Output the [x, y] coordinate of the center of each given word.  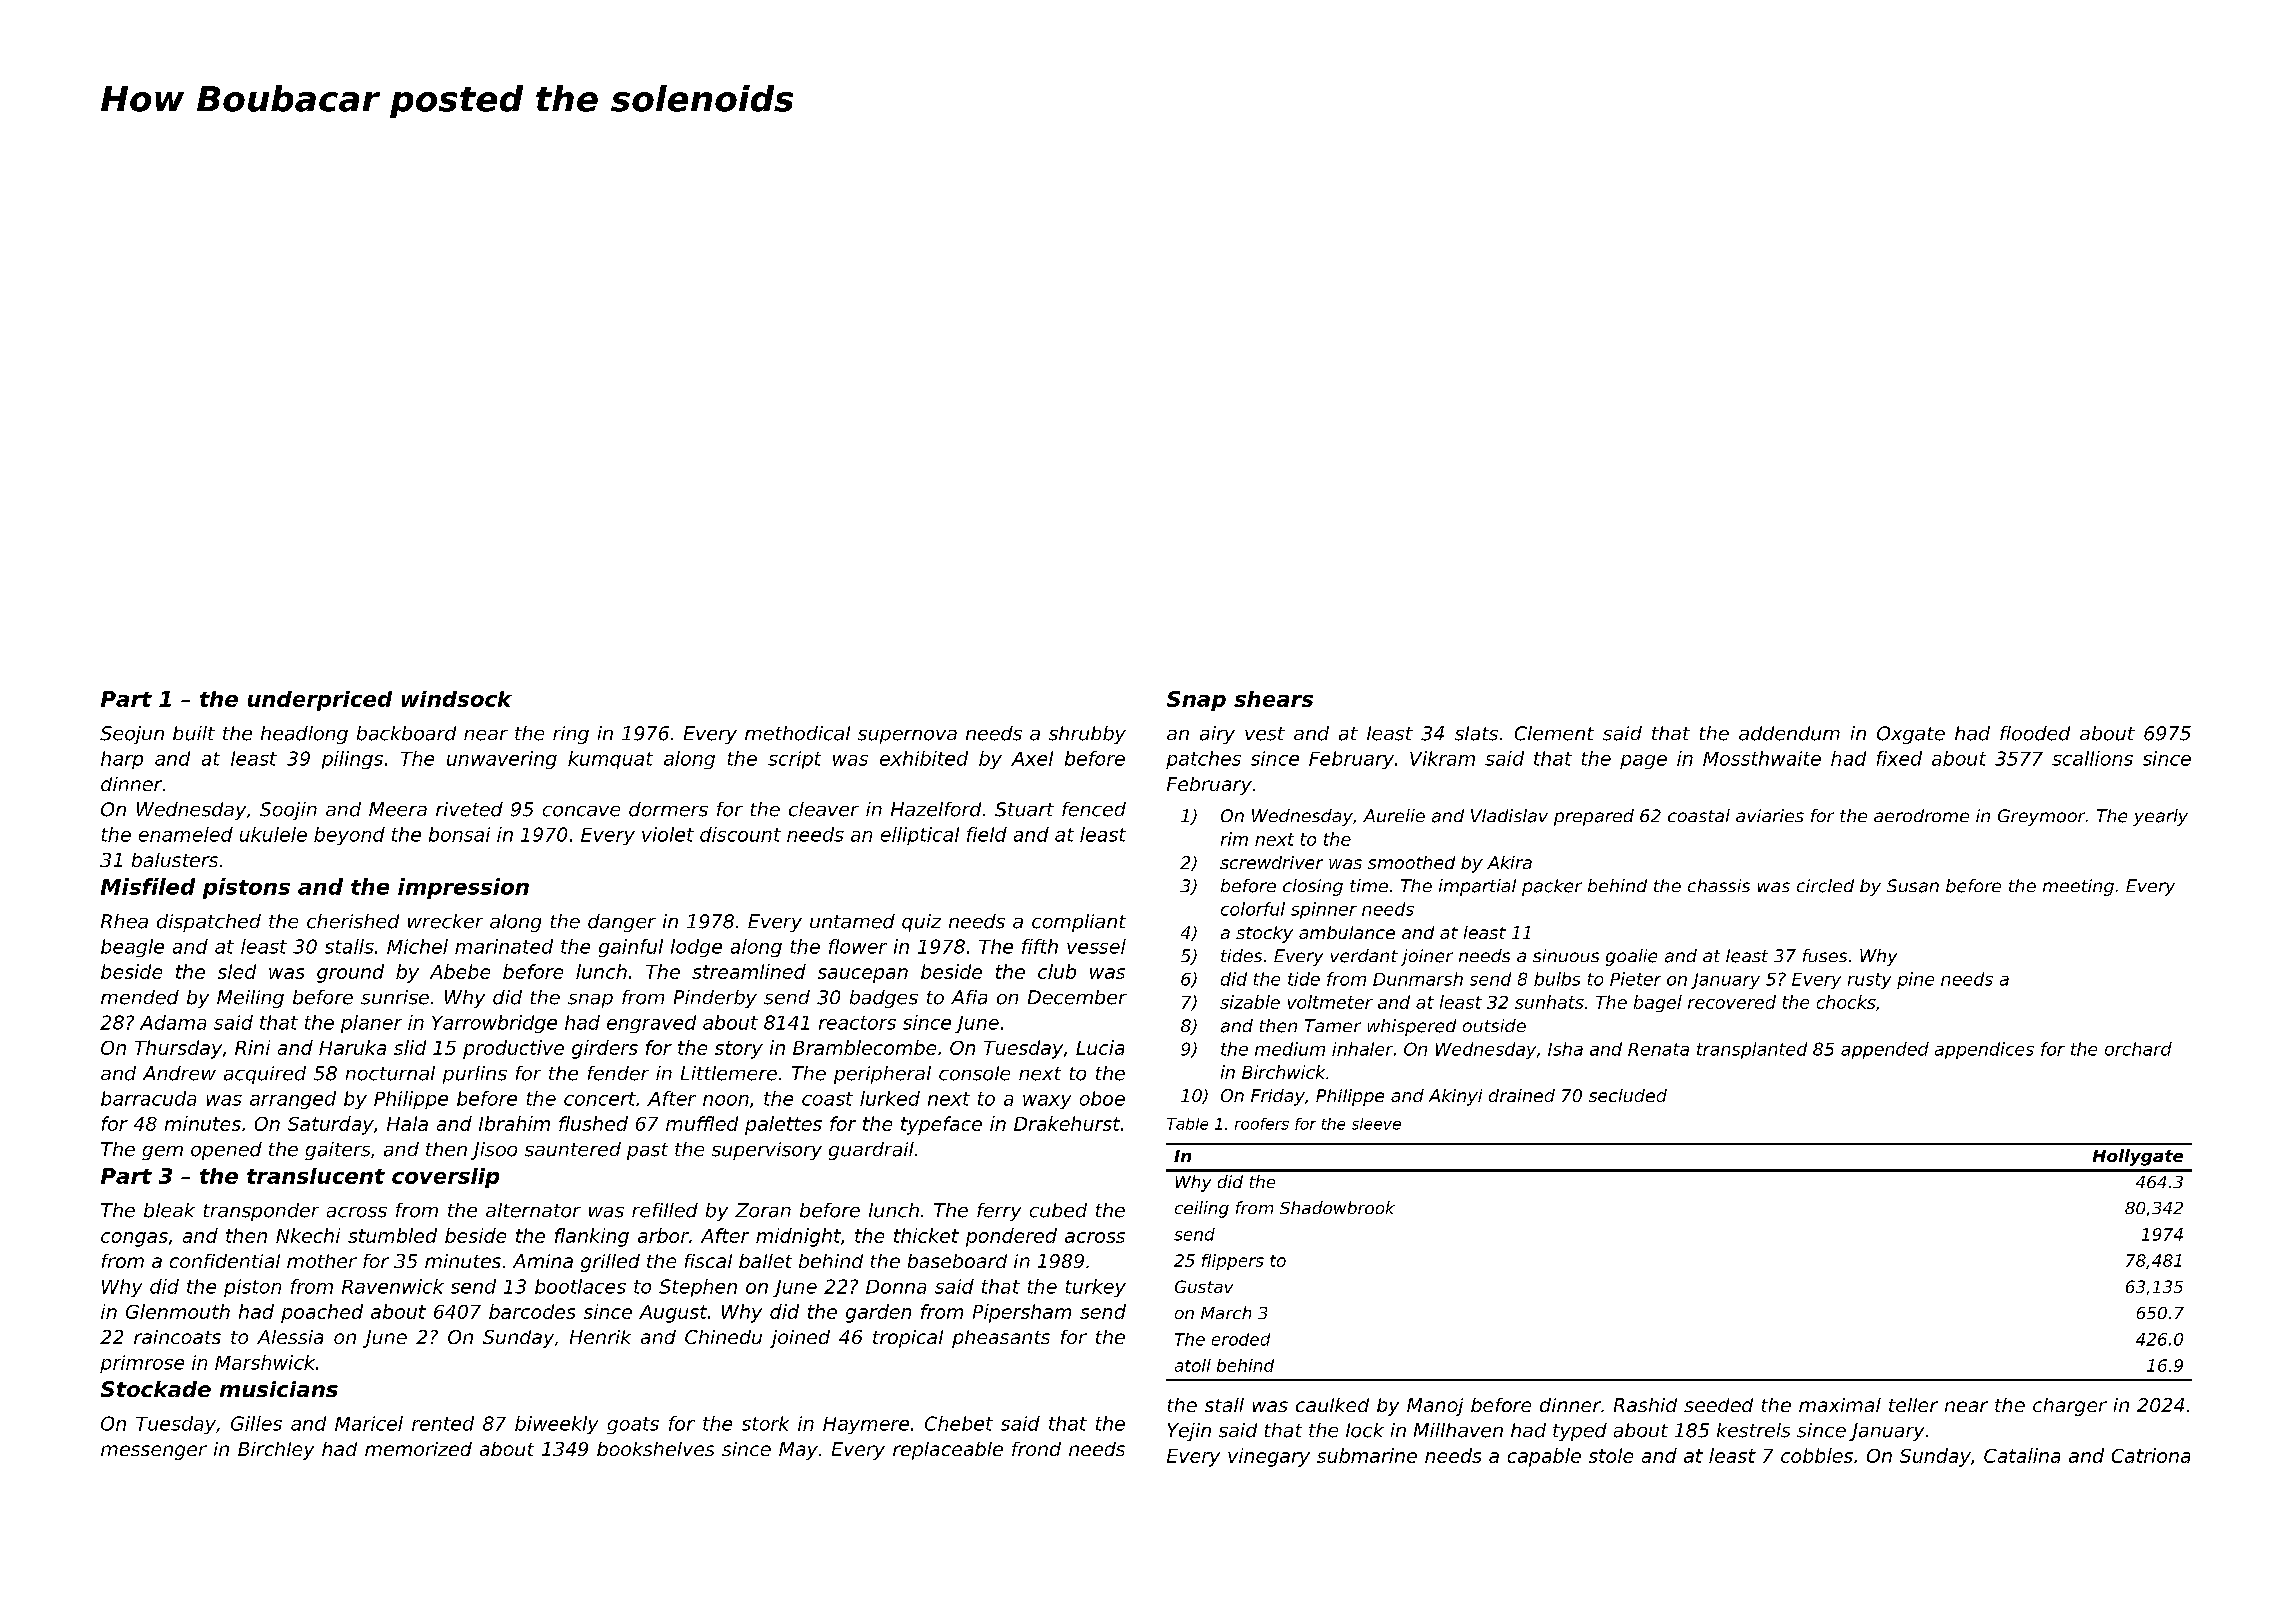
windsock [457, 699]
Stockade [156, 1389]
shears [1273, 699]
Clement [1554, 733]
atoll [1193, 1365]
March [1226, 1312]
